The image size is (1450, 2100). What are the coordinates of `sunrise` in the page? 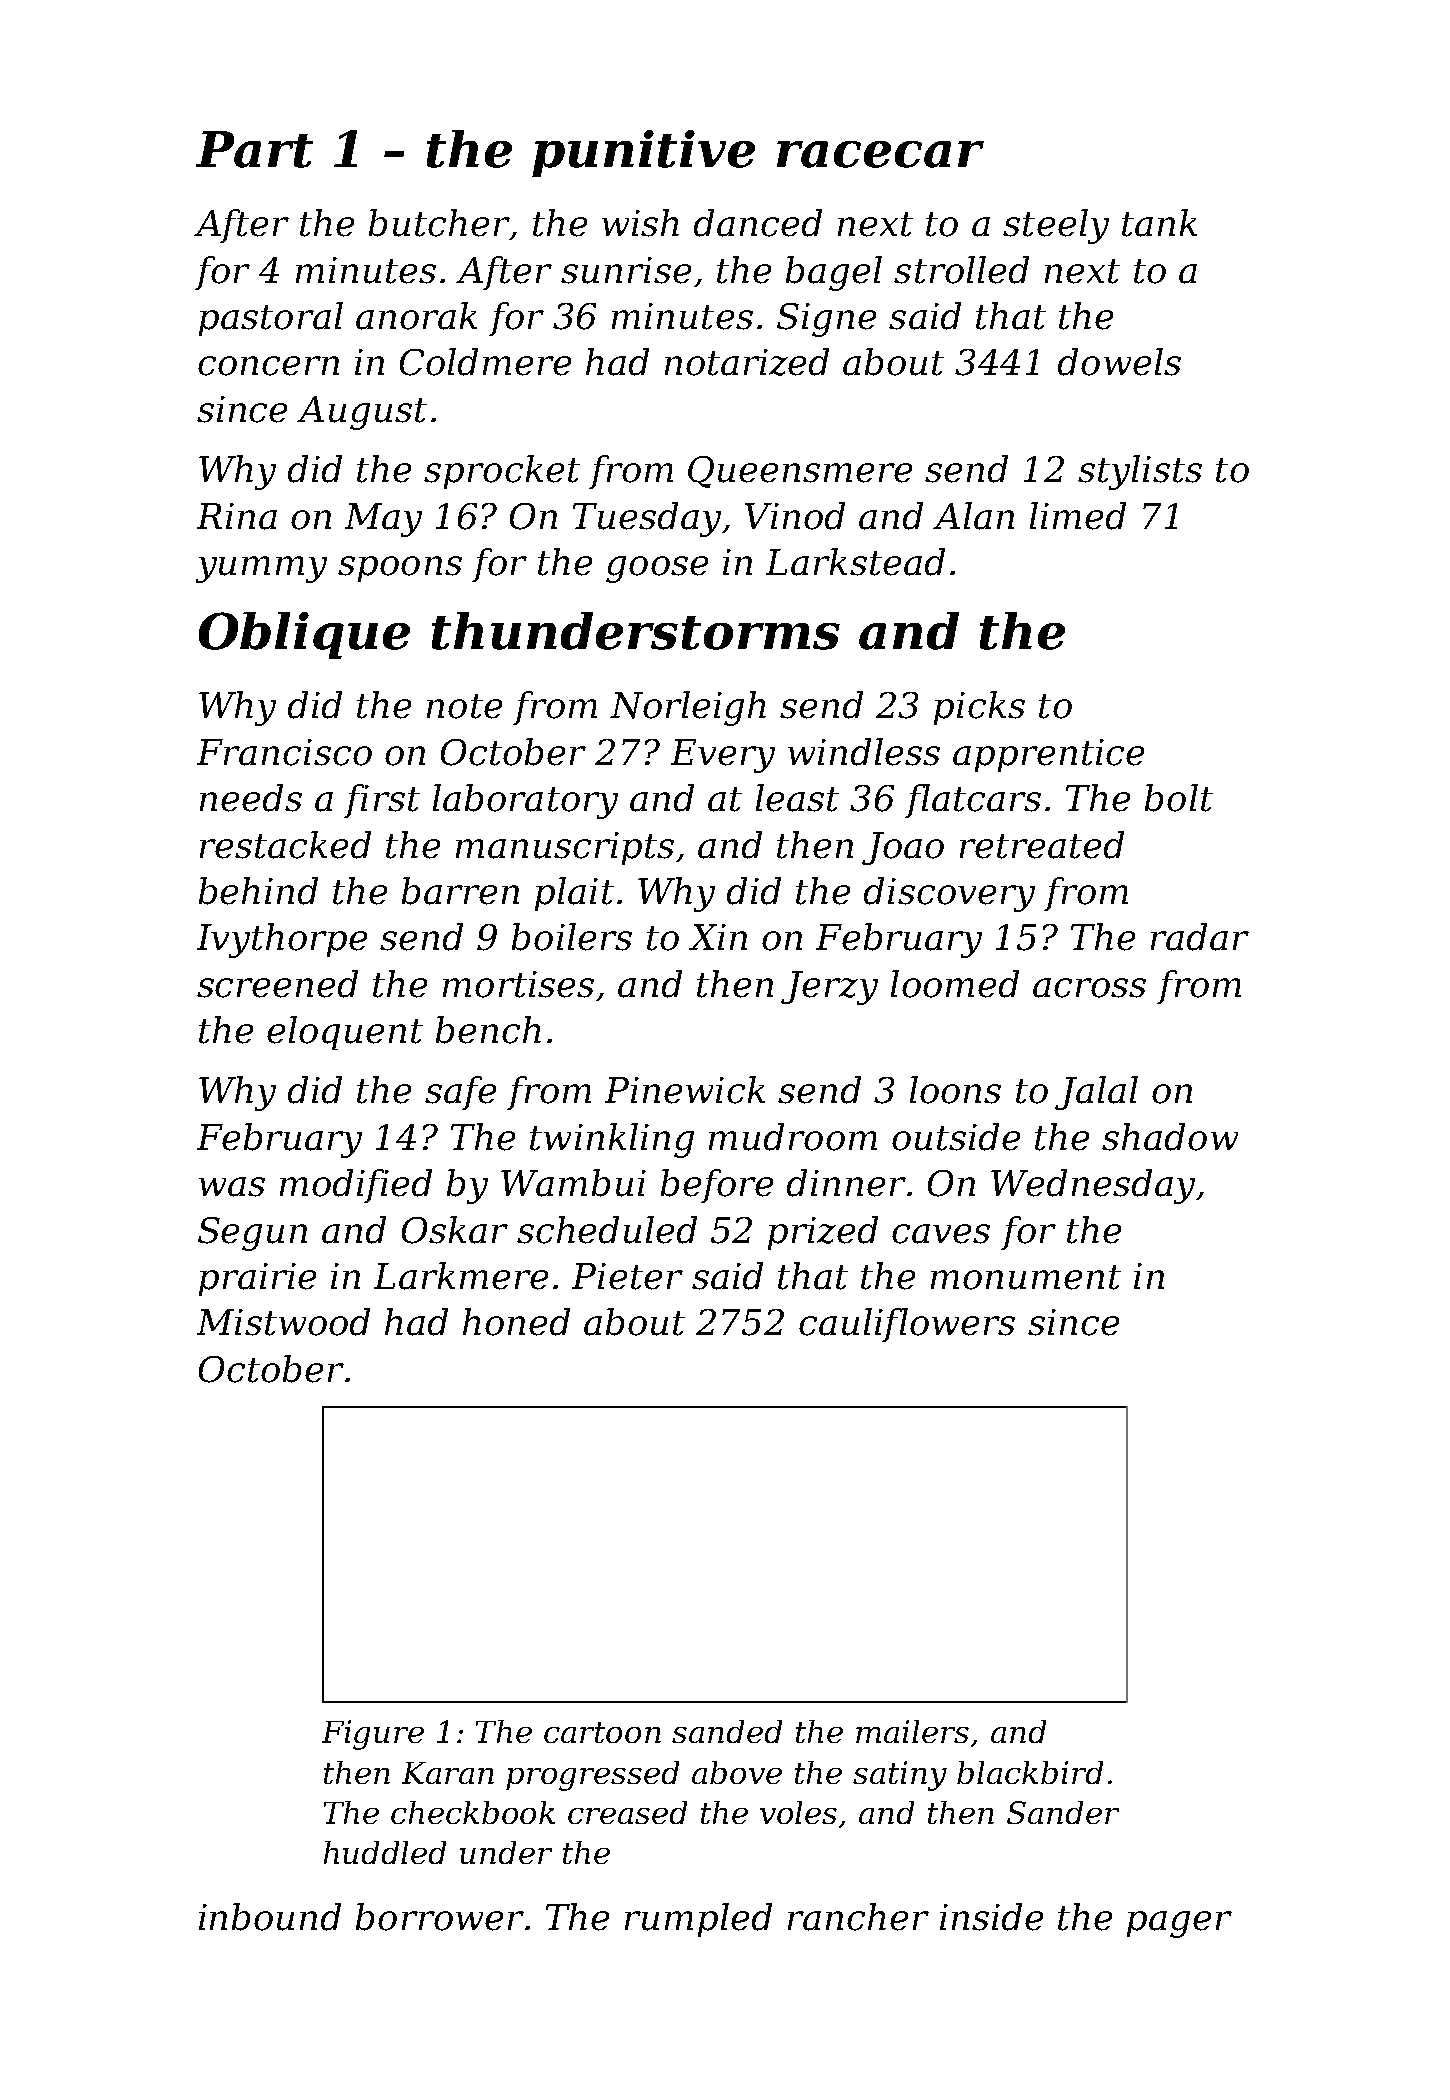 It's located at (626, 270).
